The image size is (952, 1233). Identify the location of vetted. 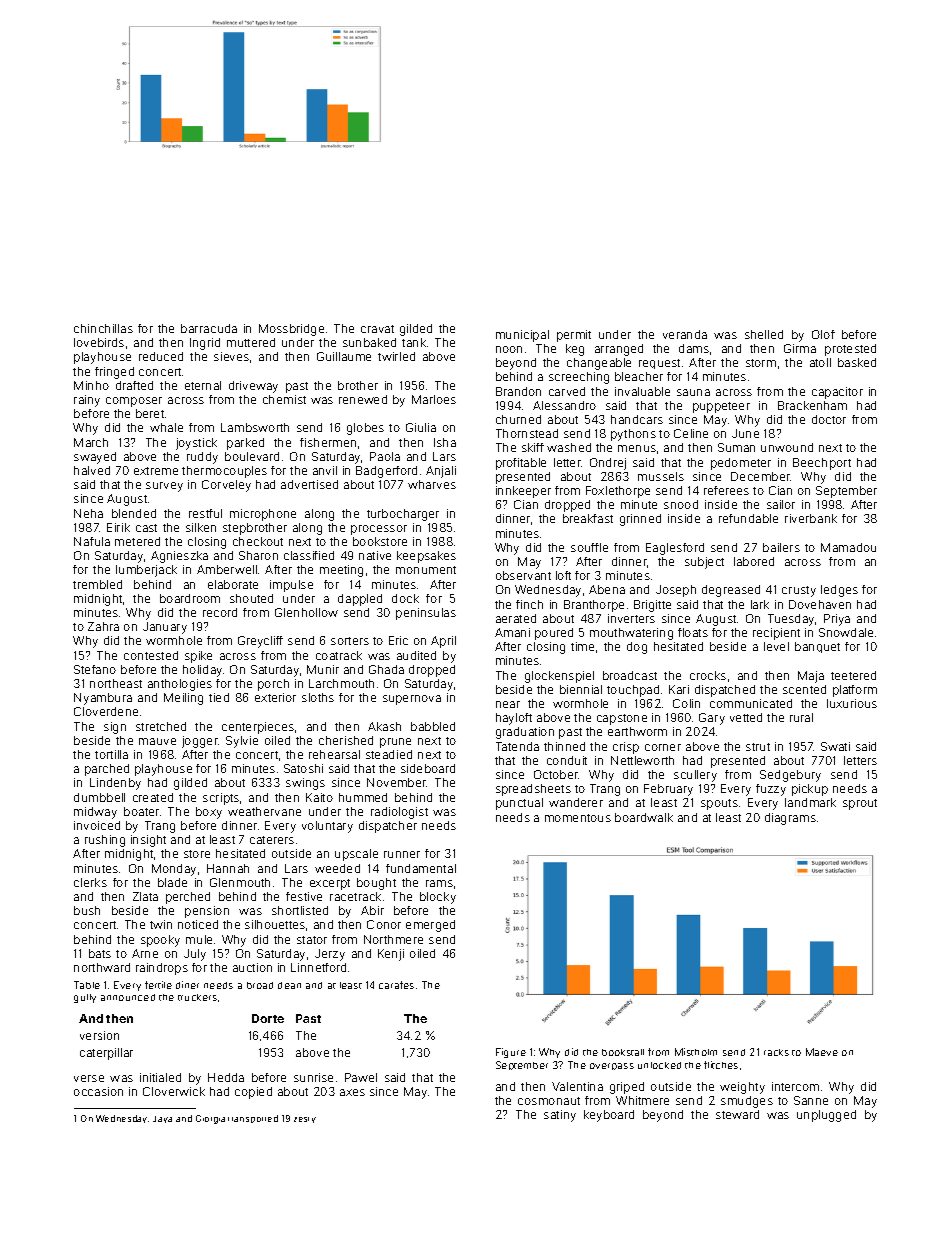
(746, 717).
